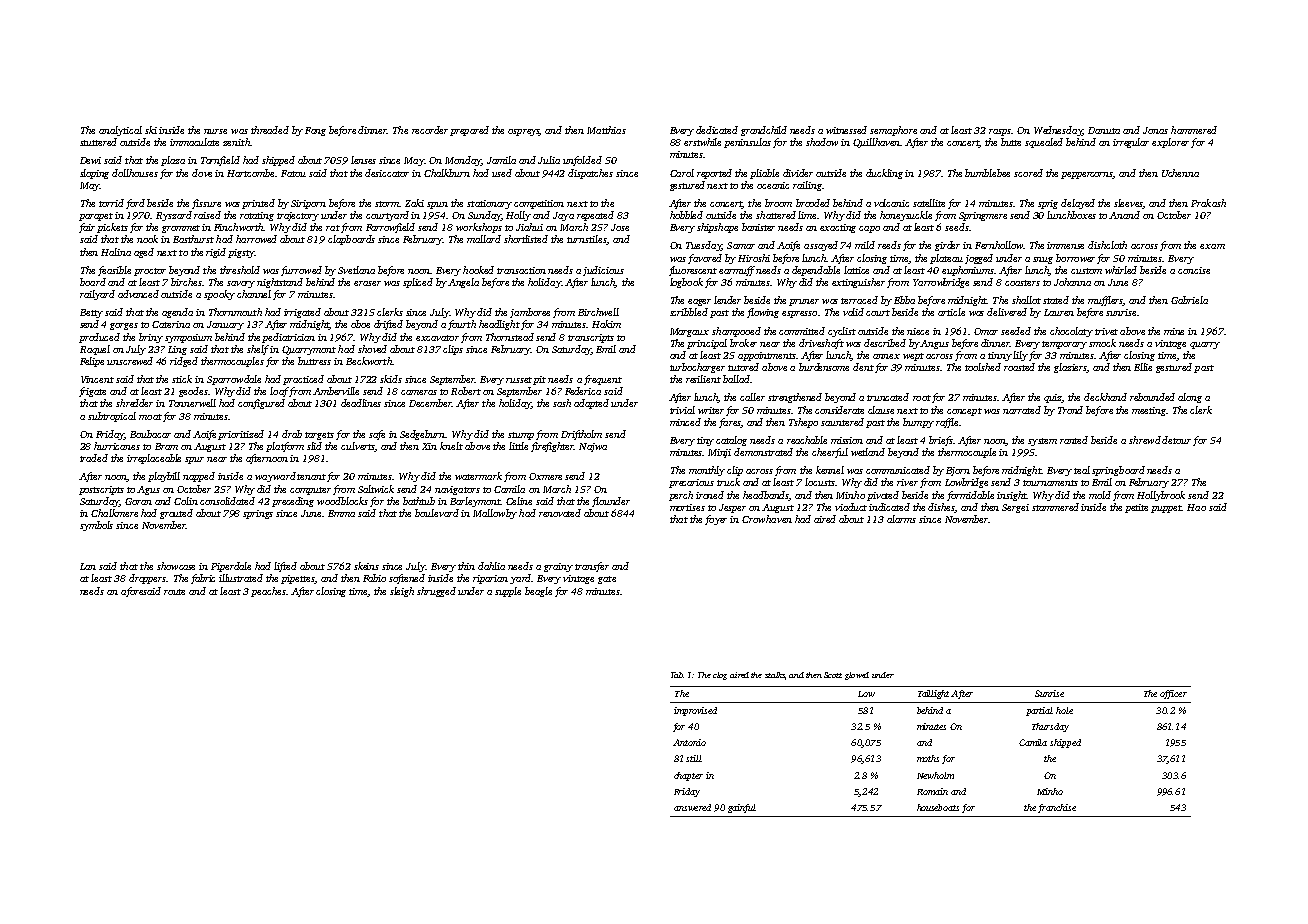 The width and height of the screenshot is (1308, 924). Describe the element at coordinates (686, 215) in the screenshot. I see `hobbled` at that location.
